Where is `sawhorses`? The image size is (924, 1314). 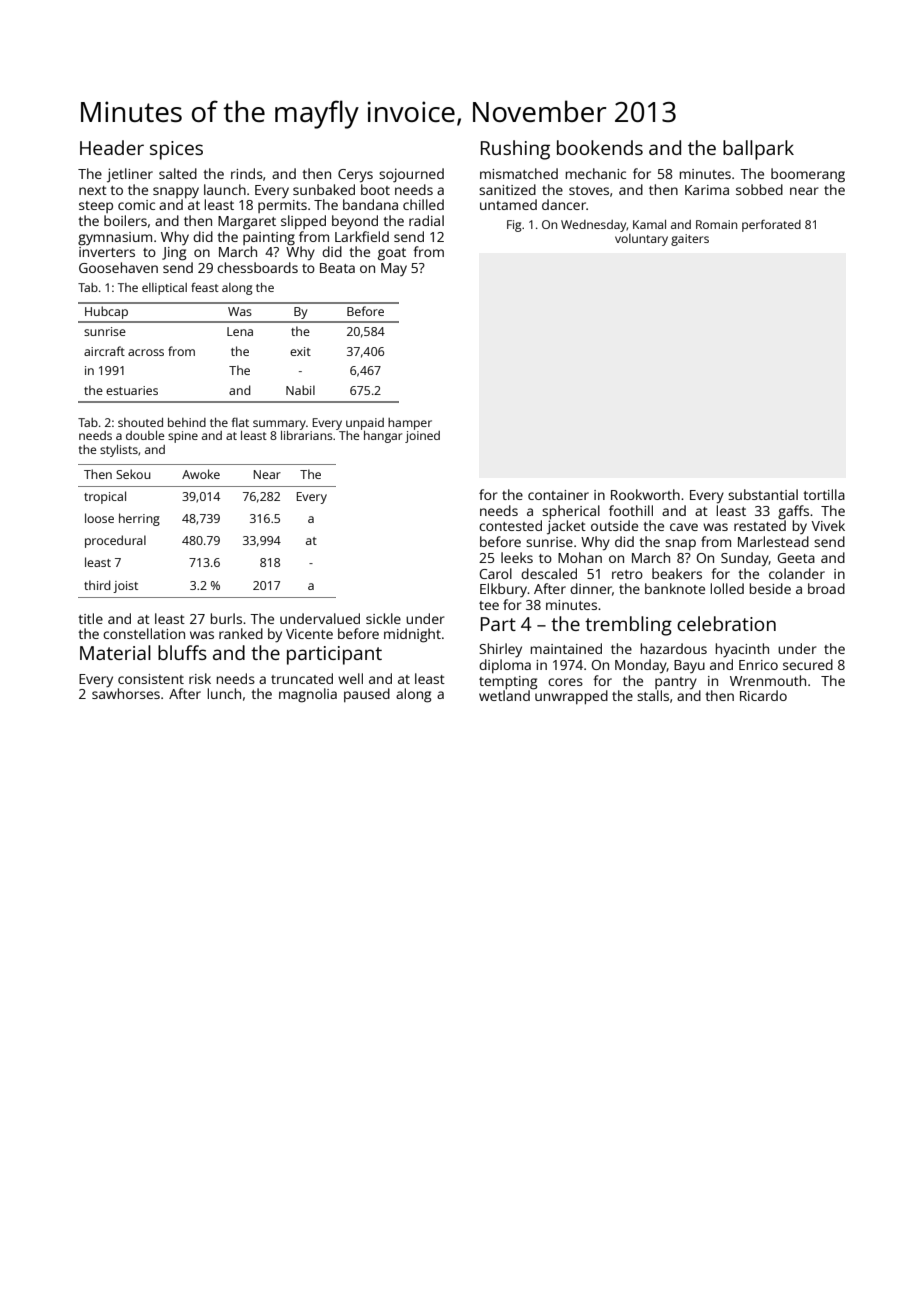 sawhorses is located at coordinates (126, 693).
